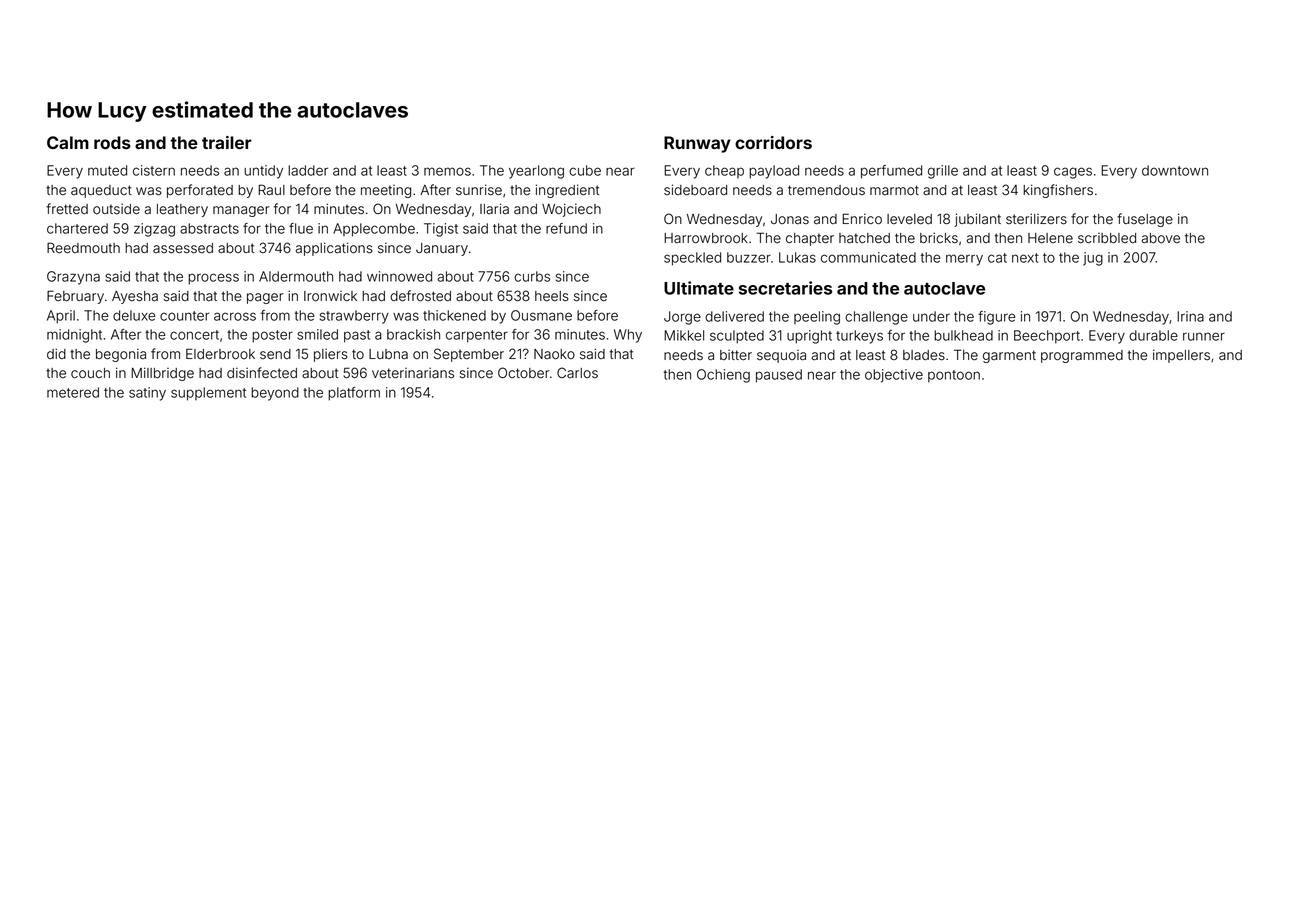  What do you see at coordinates (67, 209) in the document?
I see `fretted` at bounding box center [67, 209].
